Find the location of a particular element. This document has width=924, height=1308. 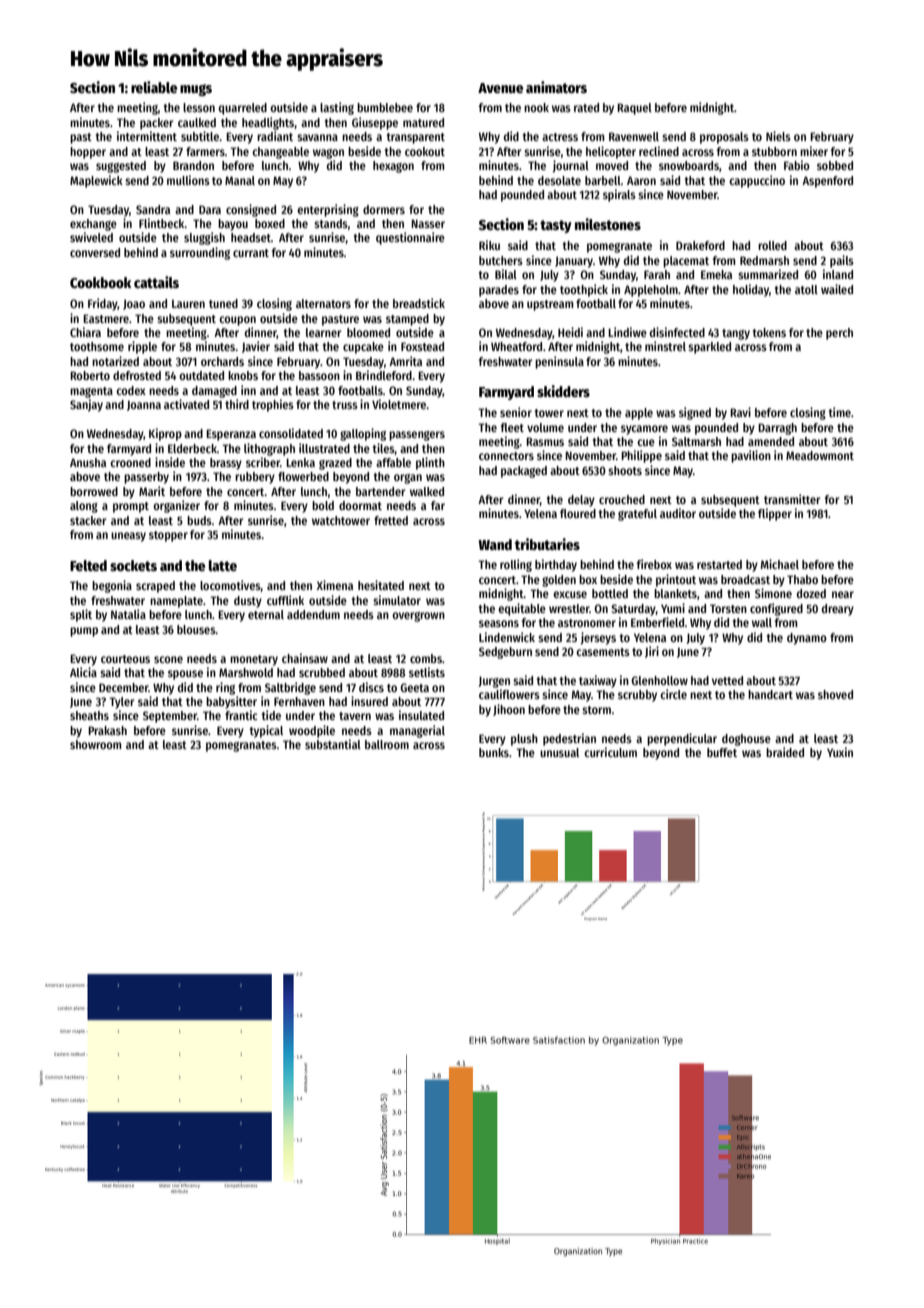

Foxstead is located at coordinates (422, 346).
